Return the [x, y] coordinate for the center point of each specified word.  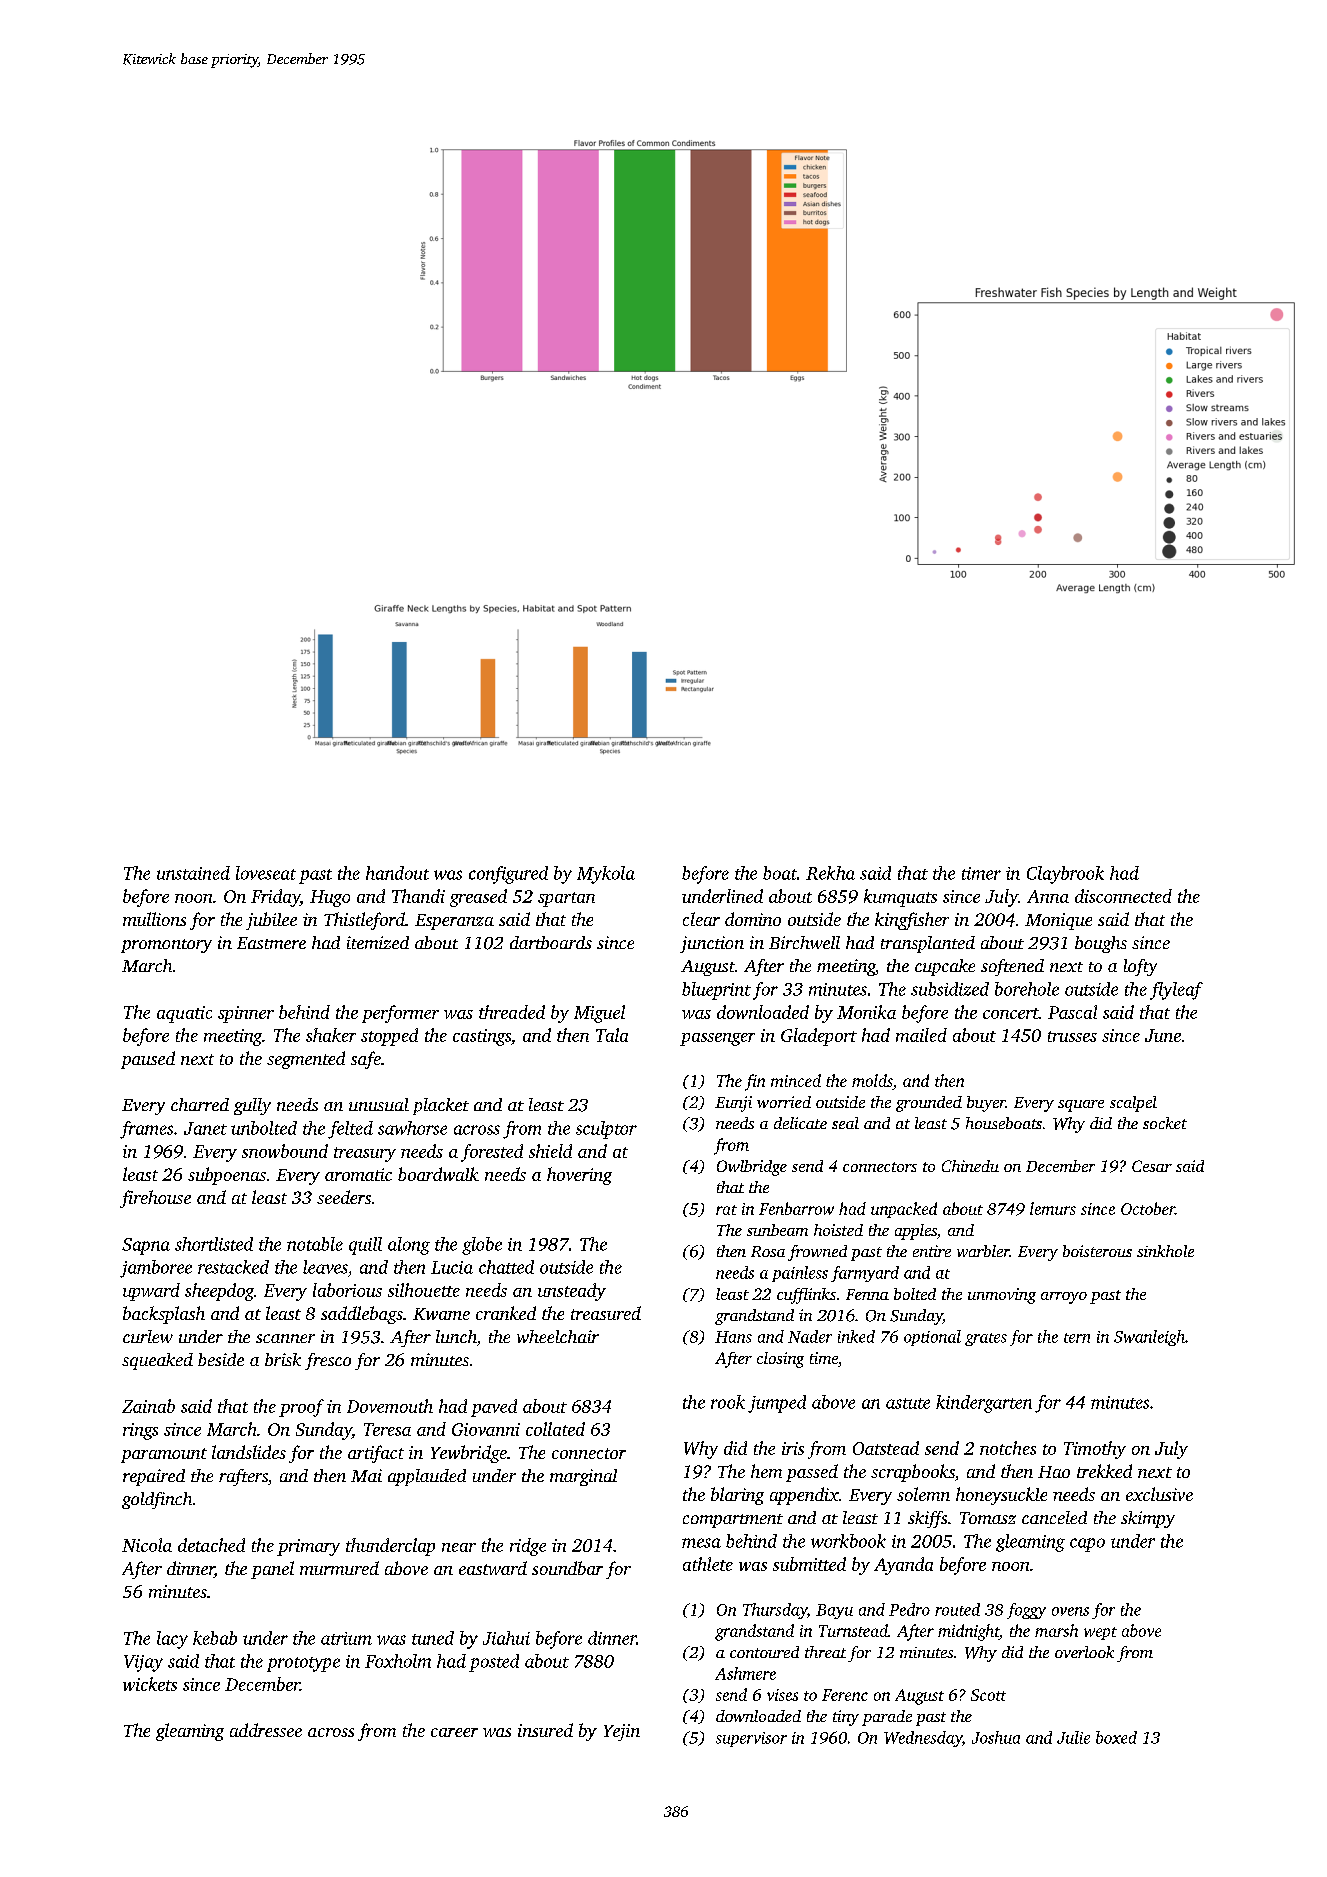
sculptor [606, 1130]
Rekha [830, 873]
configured [508, 875]
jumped [777, 1404]
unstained [193, 873]
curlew [148, 1336]
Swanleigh [1149, 1338]
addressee [266, 1730]
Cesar [1152, 1166]
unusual [379, 1104]
